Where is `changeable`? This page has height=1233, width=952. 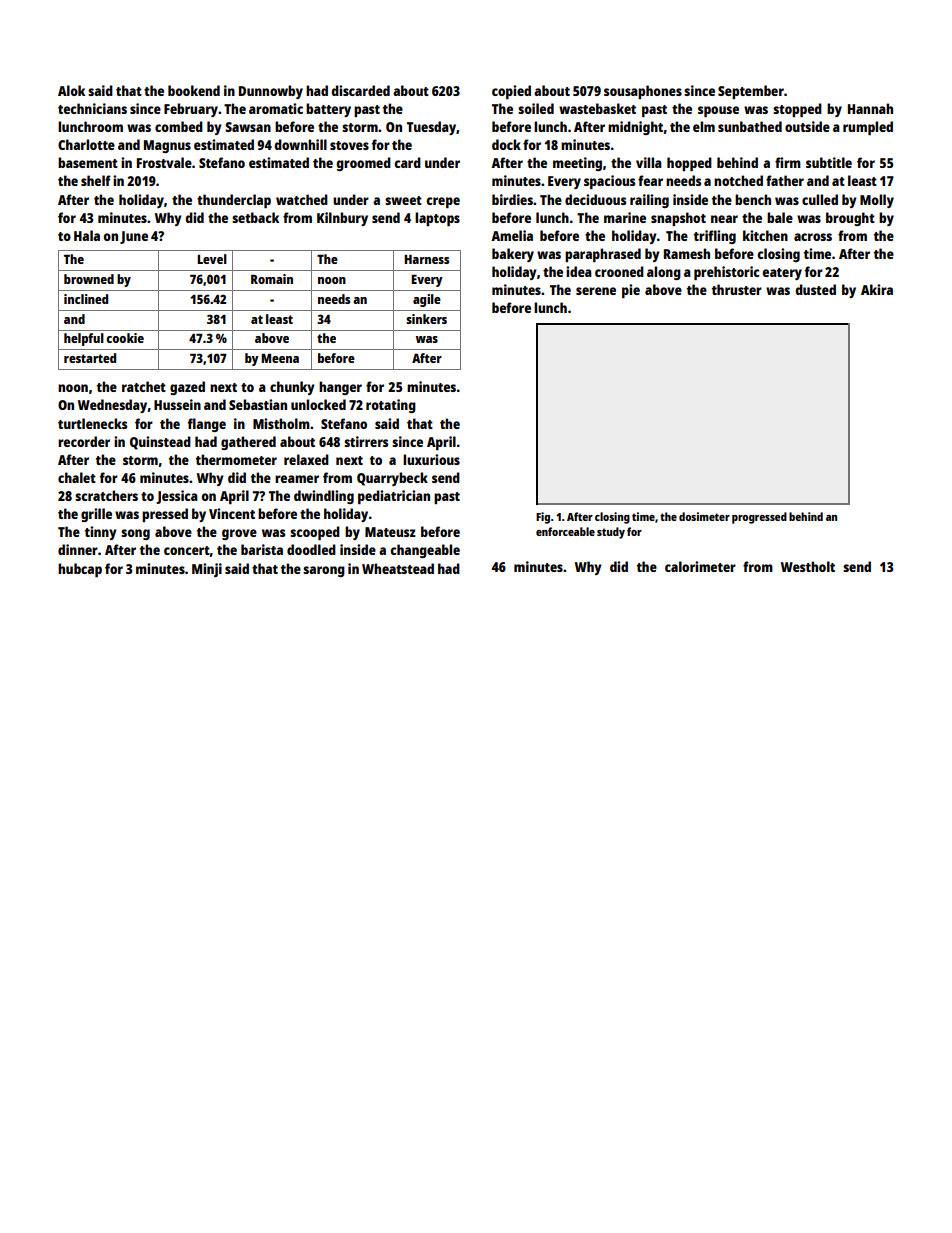 changeable is located at coordinates (425, 551).
